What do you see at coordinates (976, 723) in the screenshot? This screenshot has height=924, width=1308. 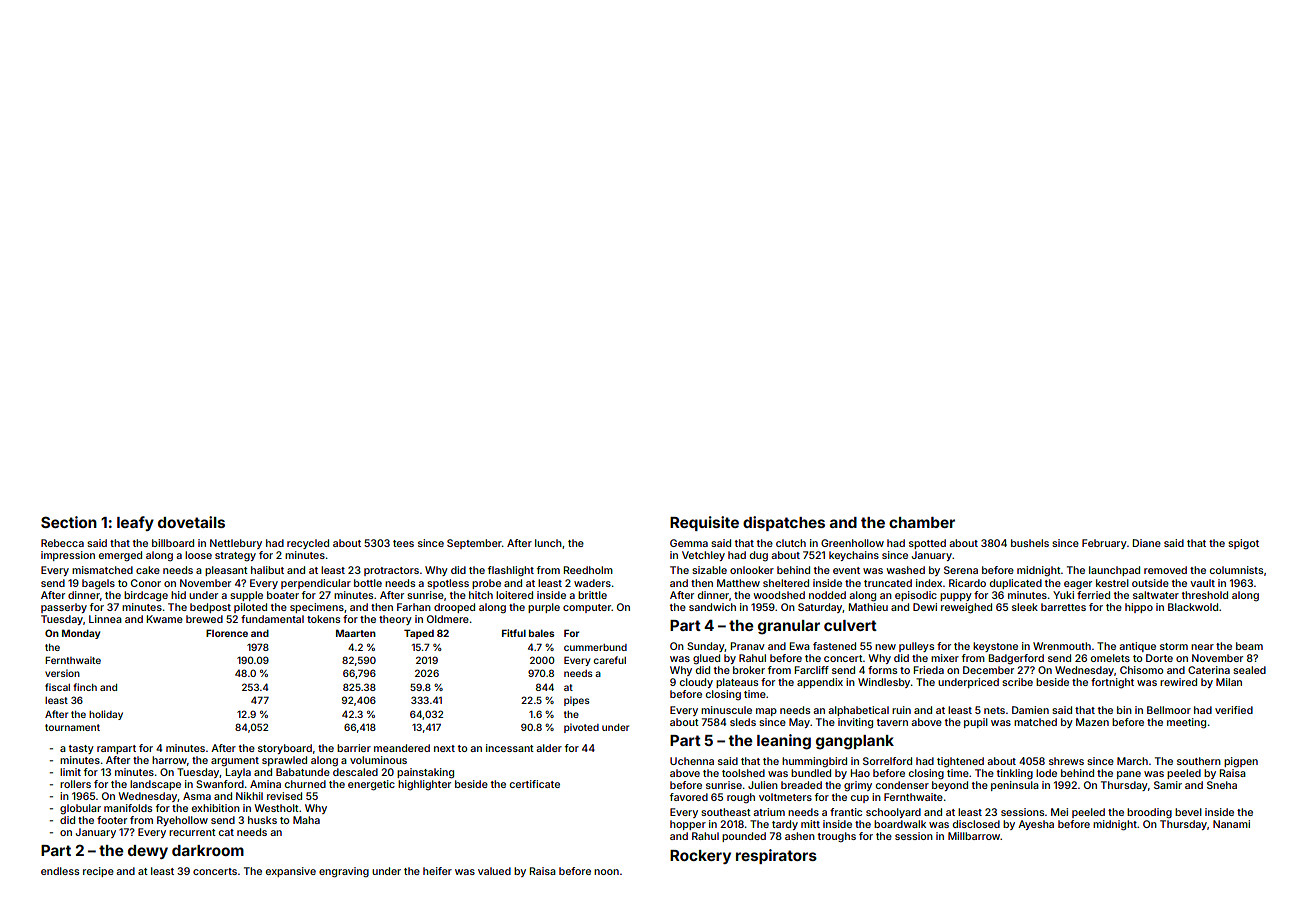 I see `pupil` at bounding box center [976, 723].
